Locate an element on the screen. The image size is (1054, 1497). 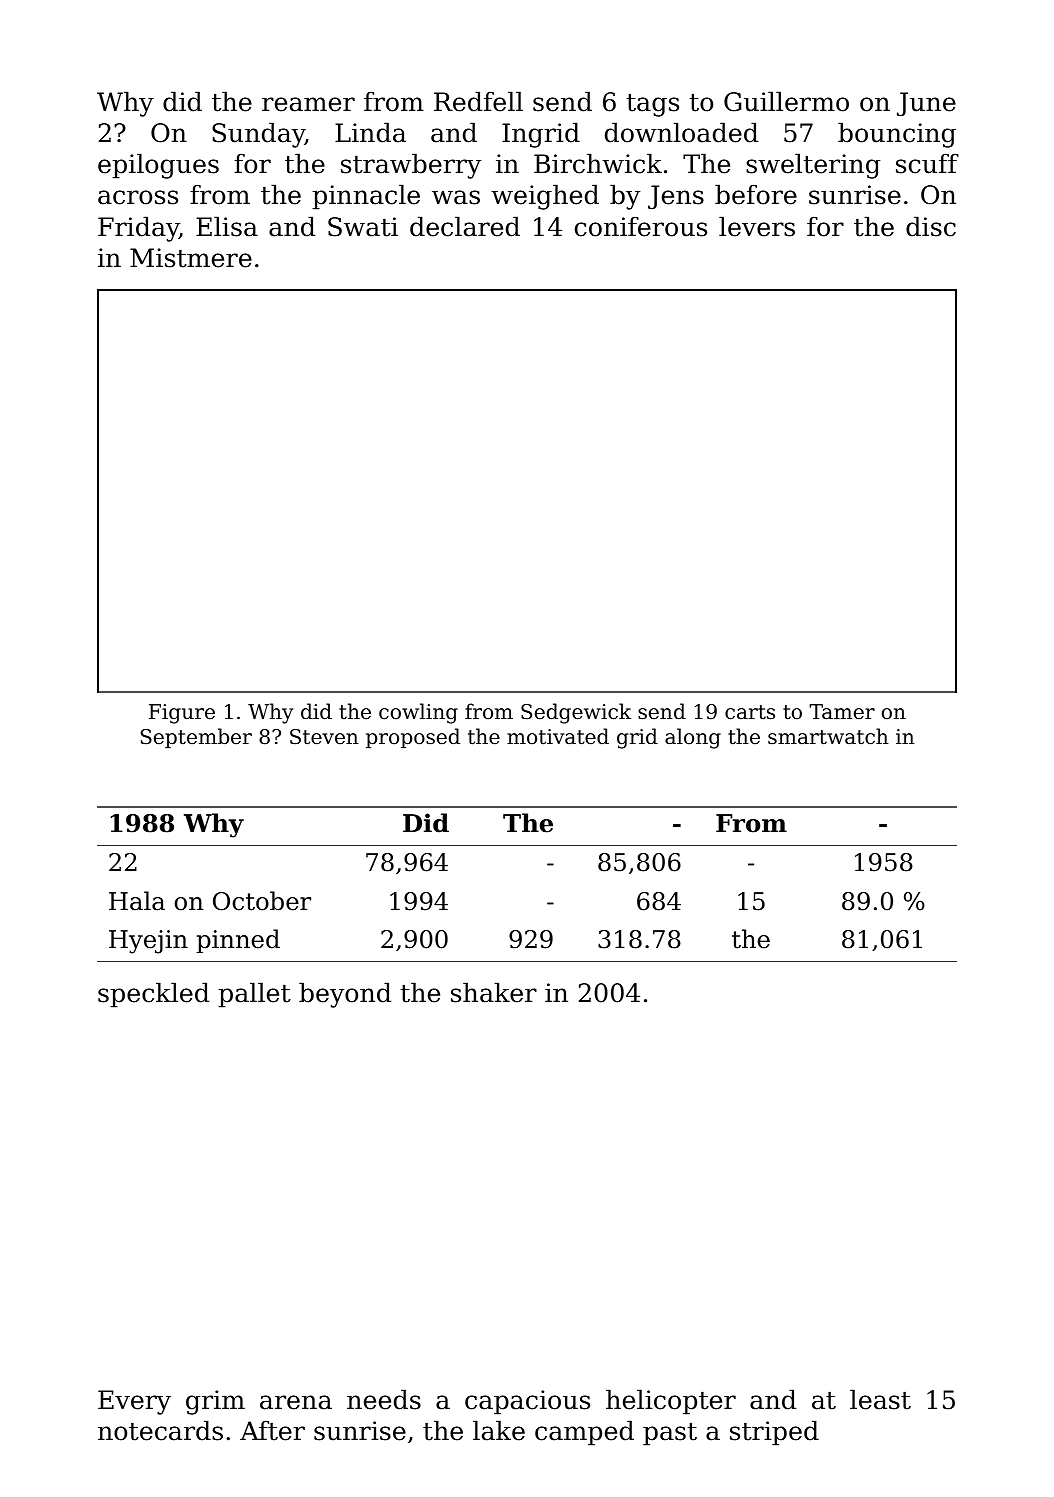
shaker is located at coordinates (494, 992).
